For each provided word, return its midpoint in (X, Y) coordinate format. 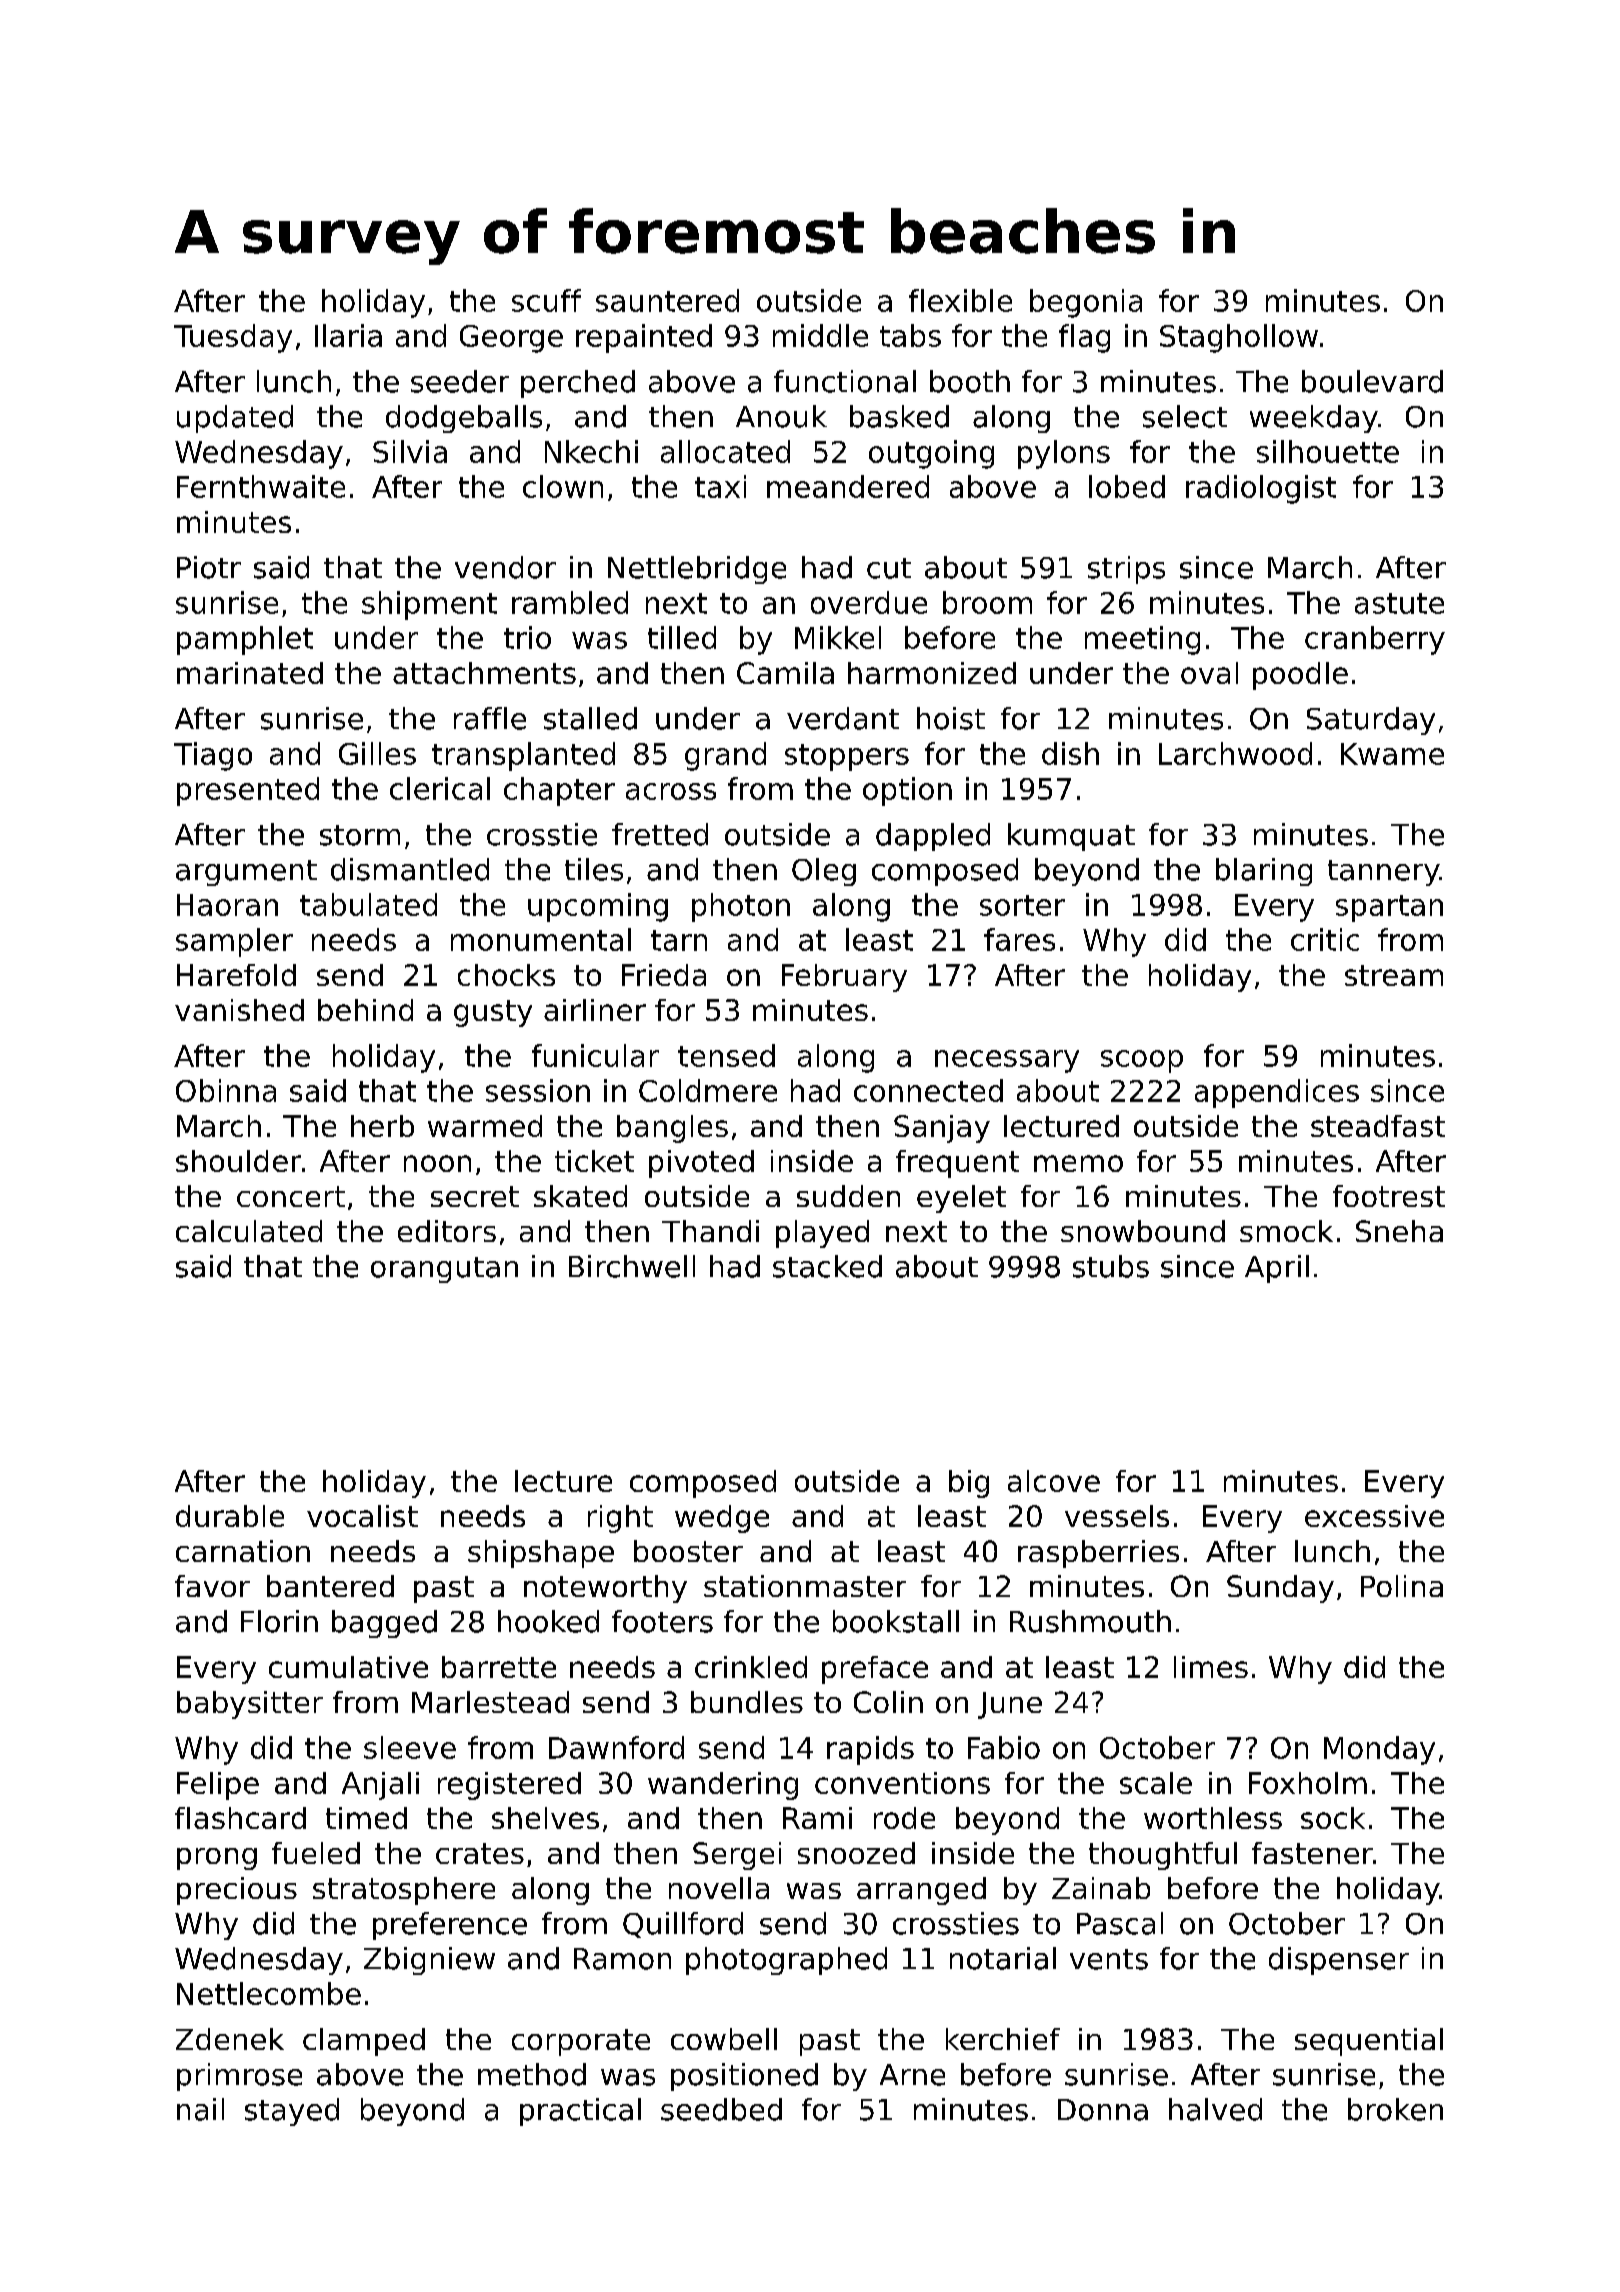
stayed (292, 2112)
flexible (960, 300)
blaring (1264, 872)
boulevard (1372, 381)
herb (382, 1126)
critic (1325, 939)
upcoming (598, 907)
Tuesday (233, 338)
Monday (1379, 1750)
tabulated (368, 904)
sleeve (410, 1747)
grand (725, 756)
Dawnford (616, 1747)
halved (1215, 2109)
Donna (1103, 2110)
